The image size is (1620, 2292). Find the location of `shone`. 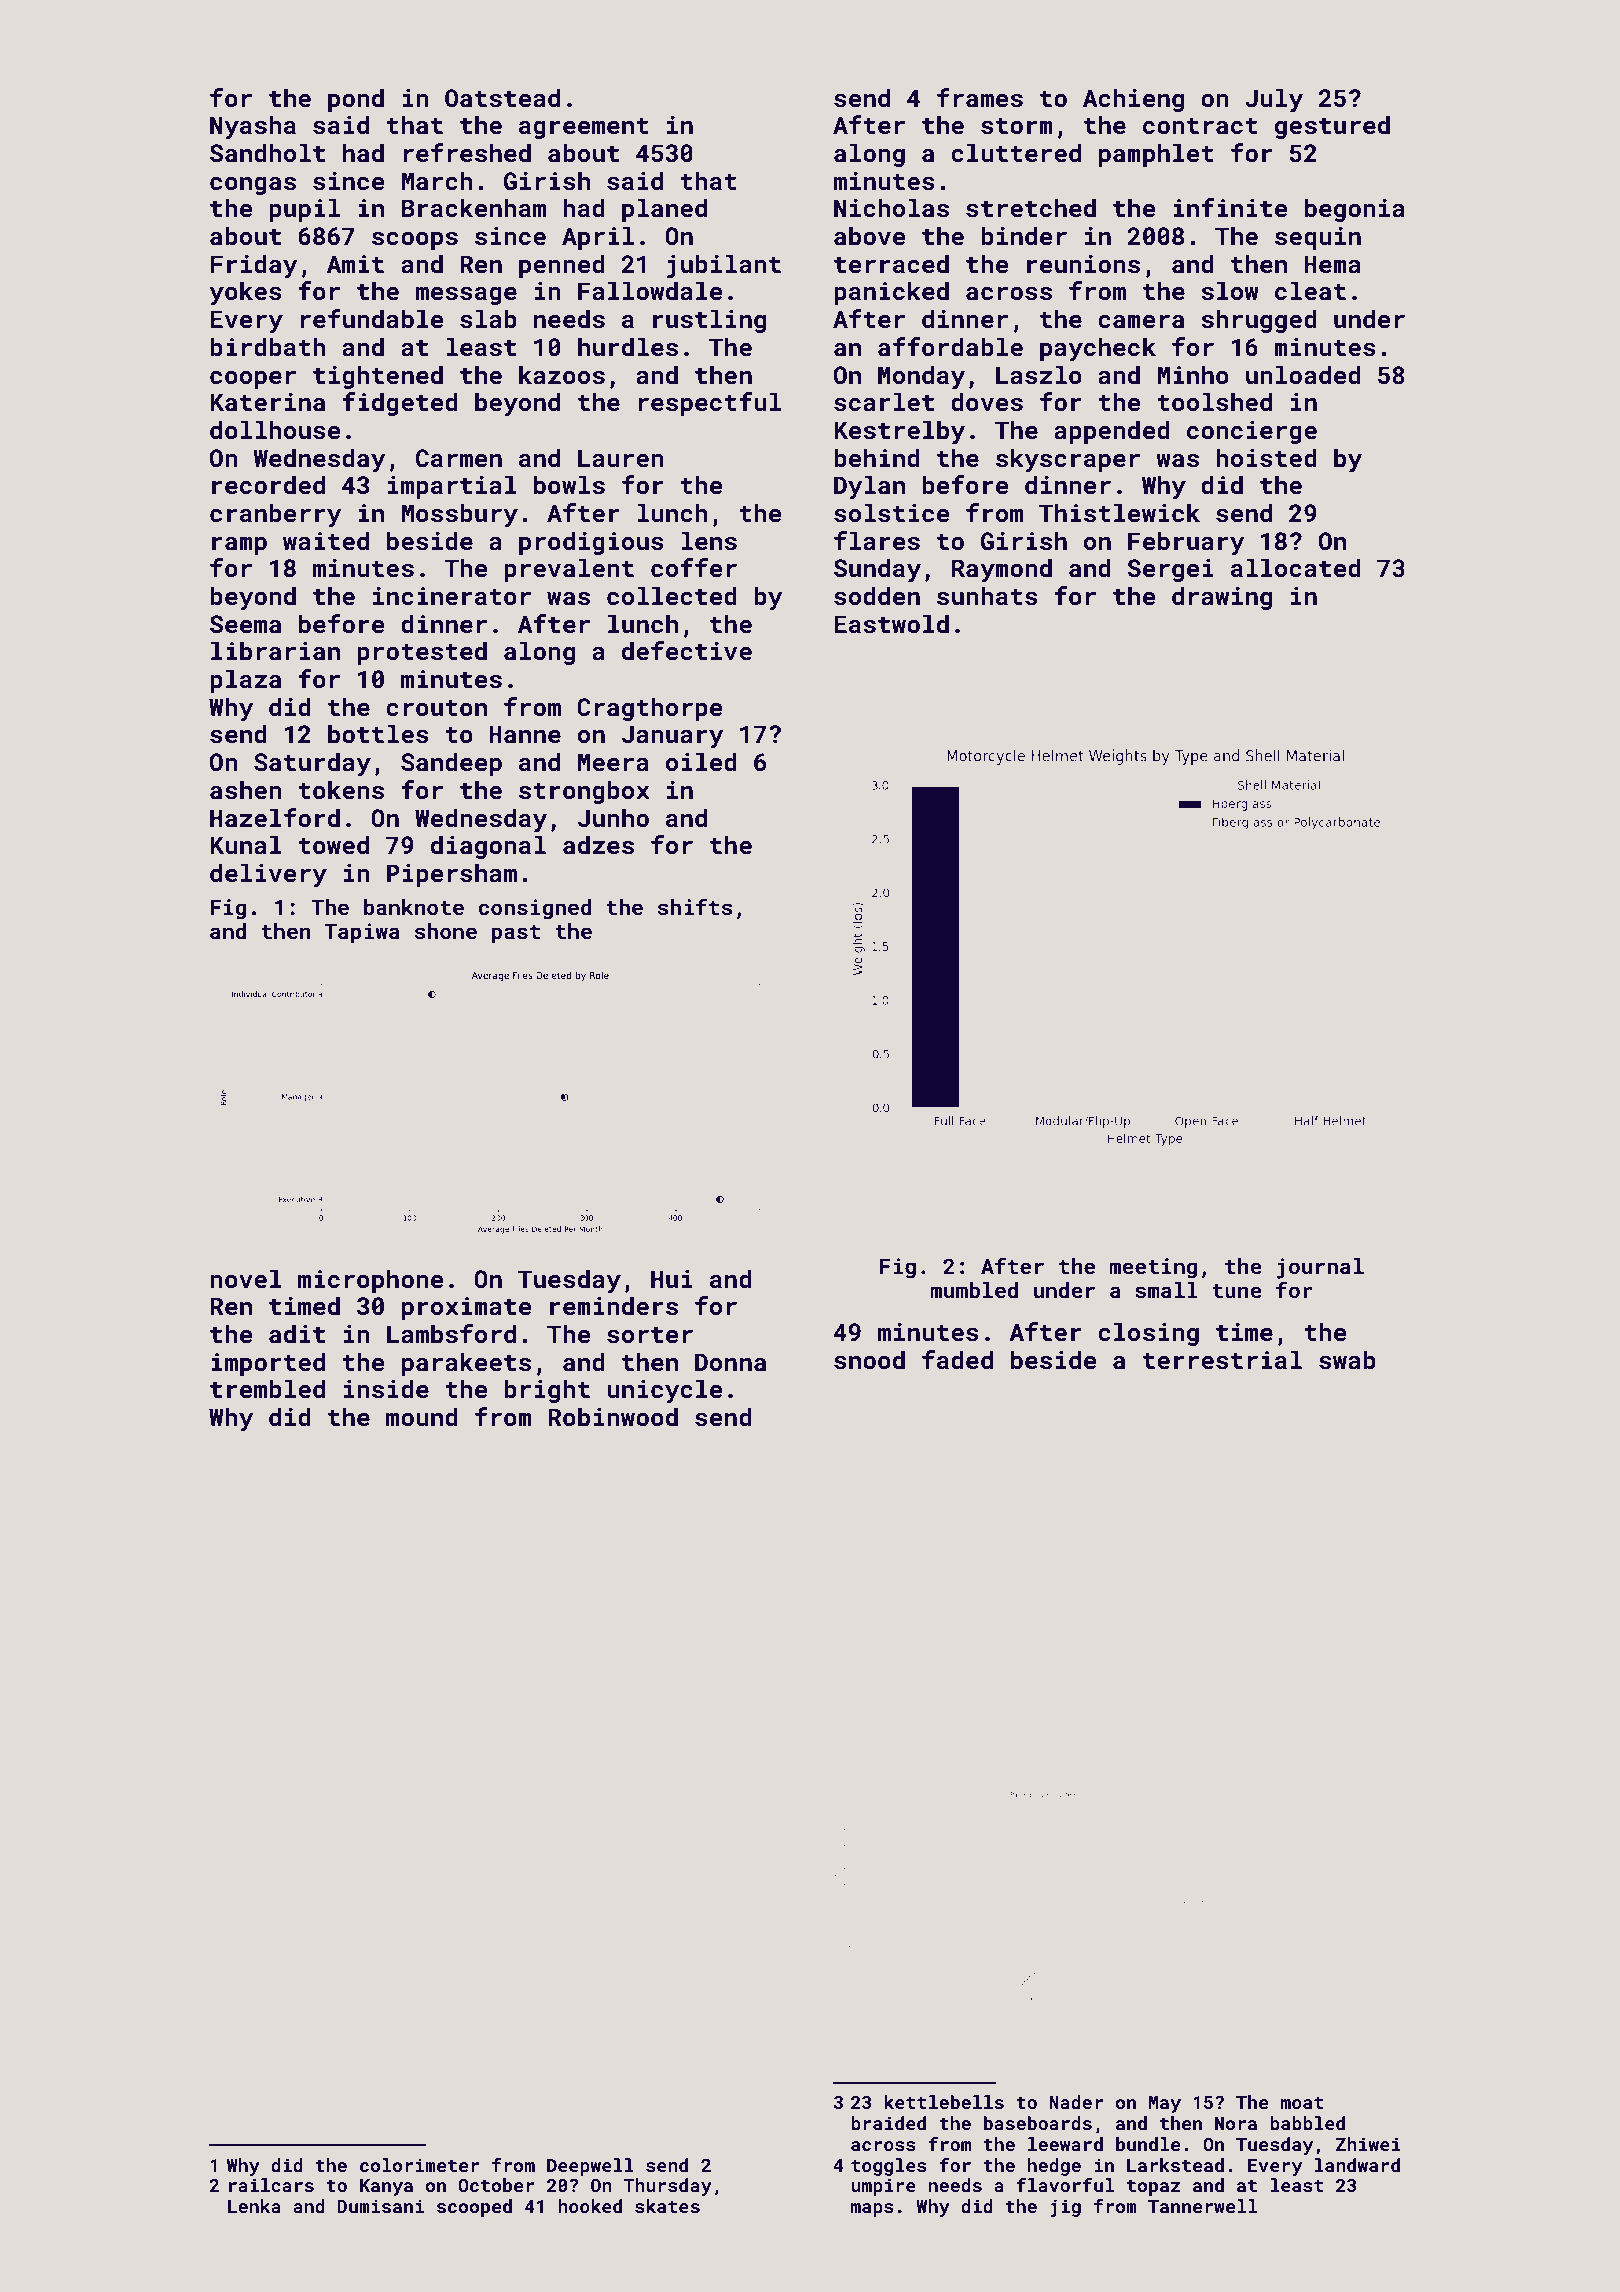

shone is located at coordinates (446, 931).
